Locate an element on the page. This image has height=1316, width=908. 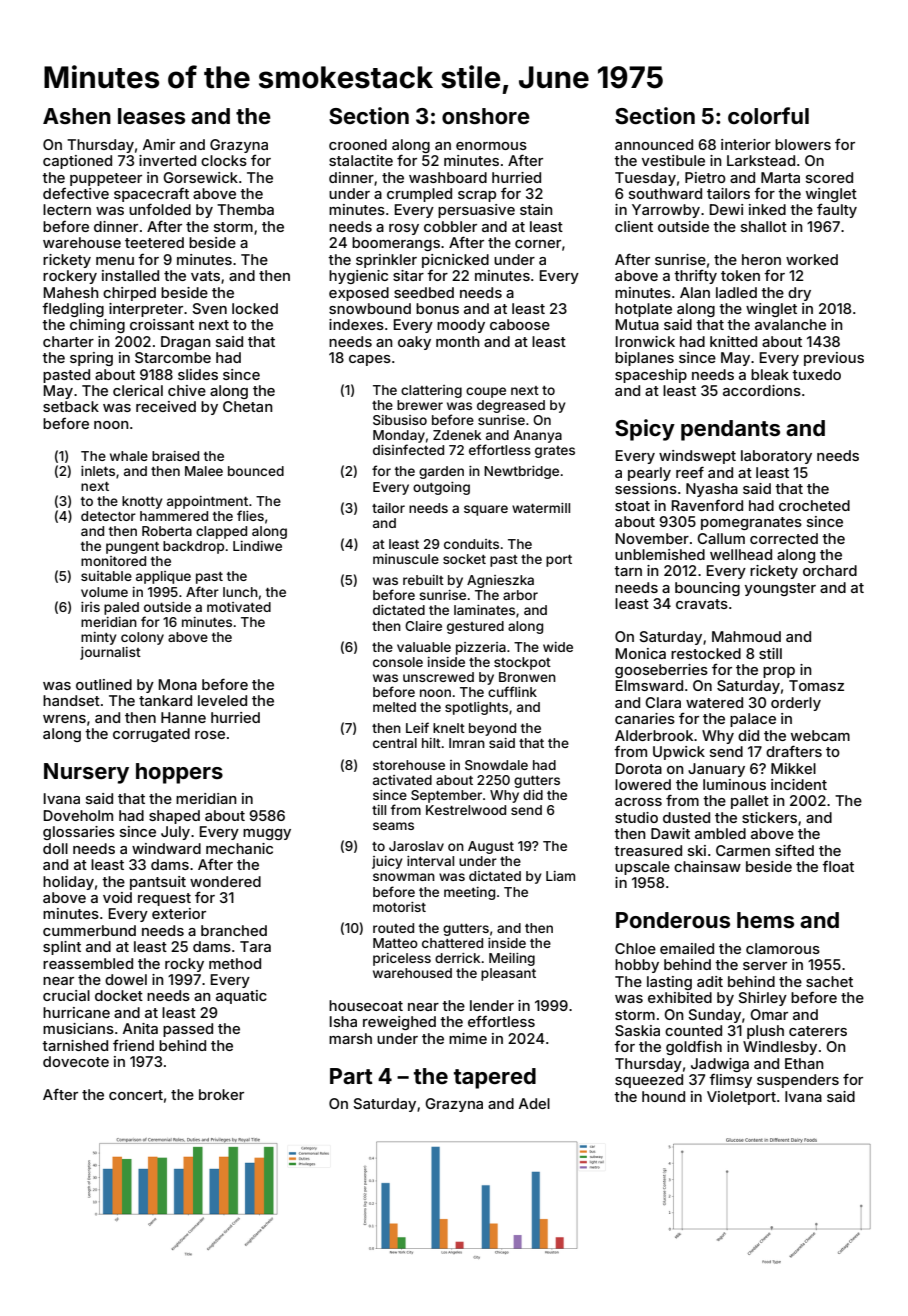
leveled is located at coordinates (222, 700).
